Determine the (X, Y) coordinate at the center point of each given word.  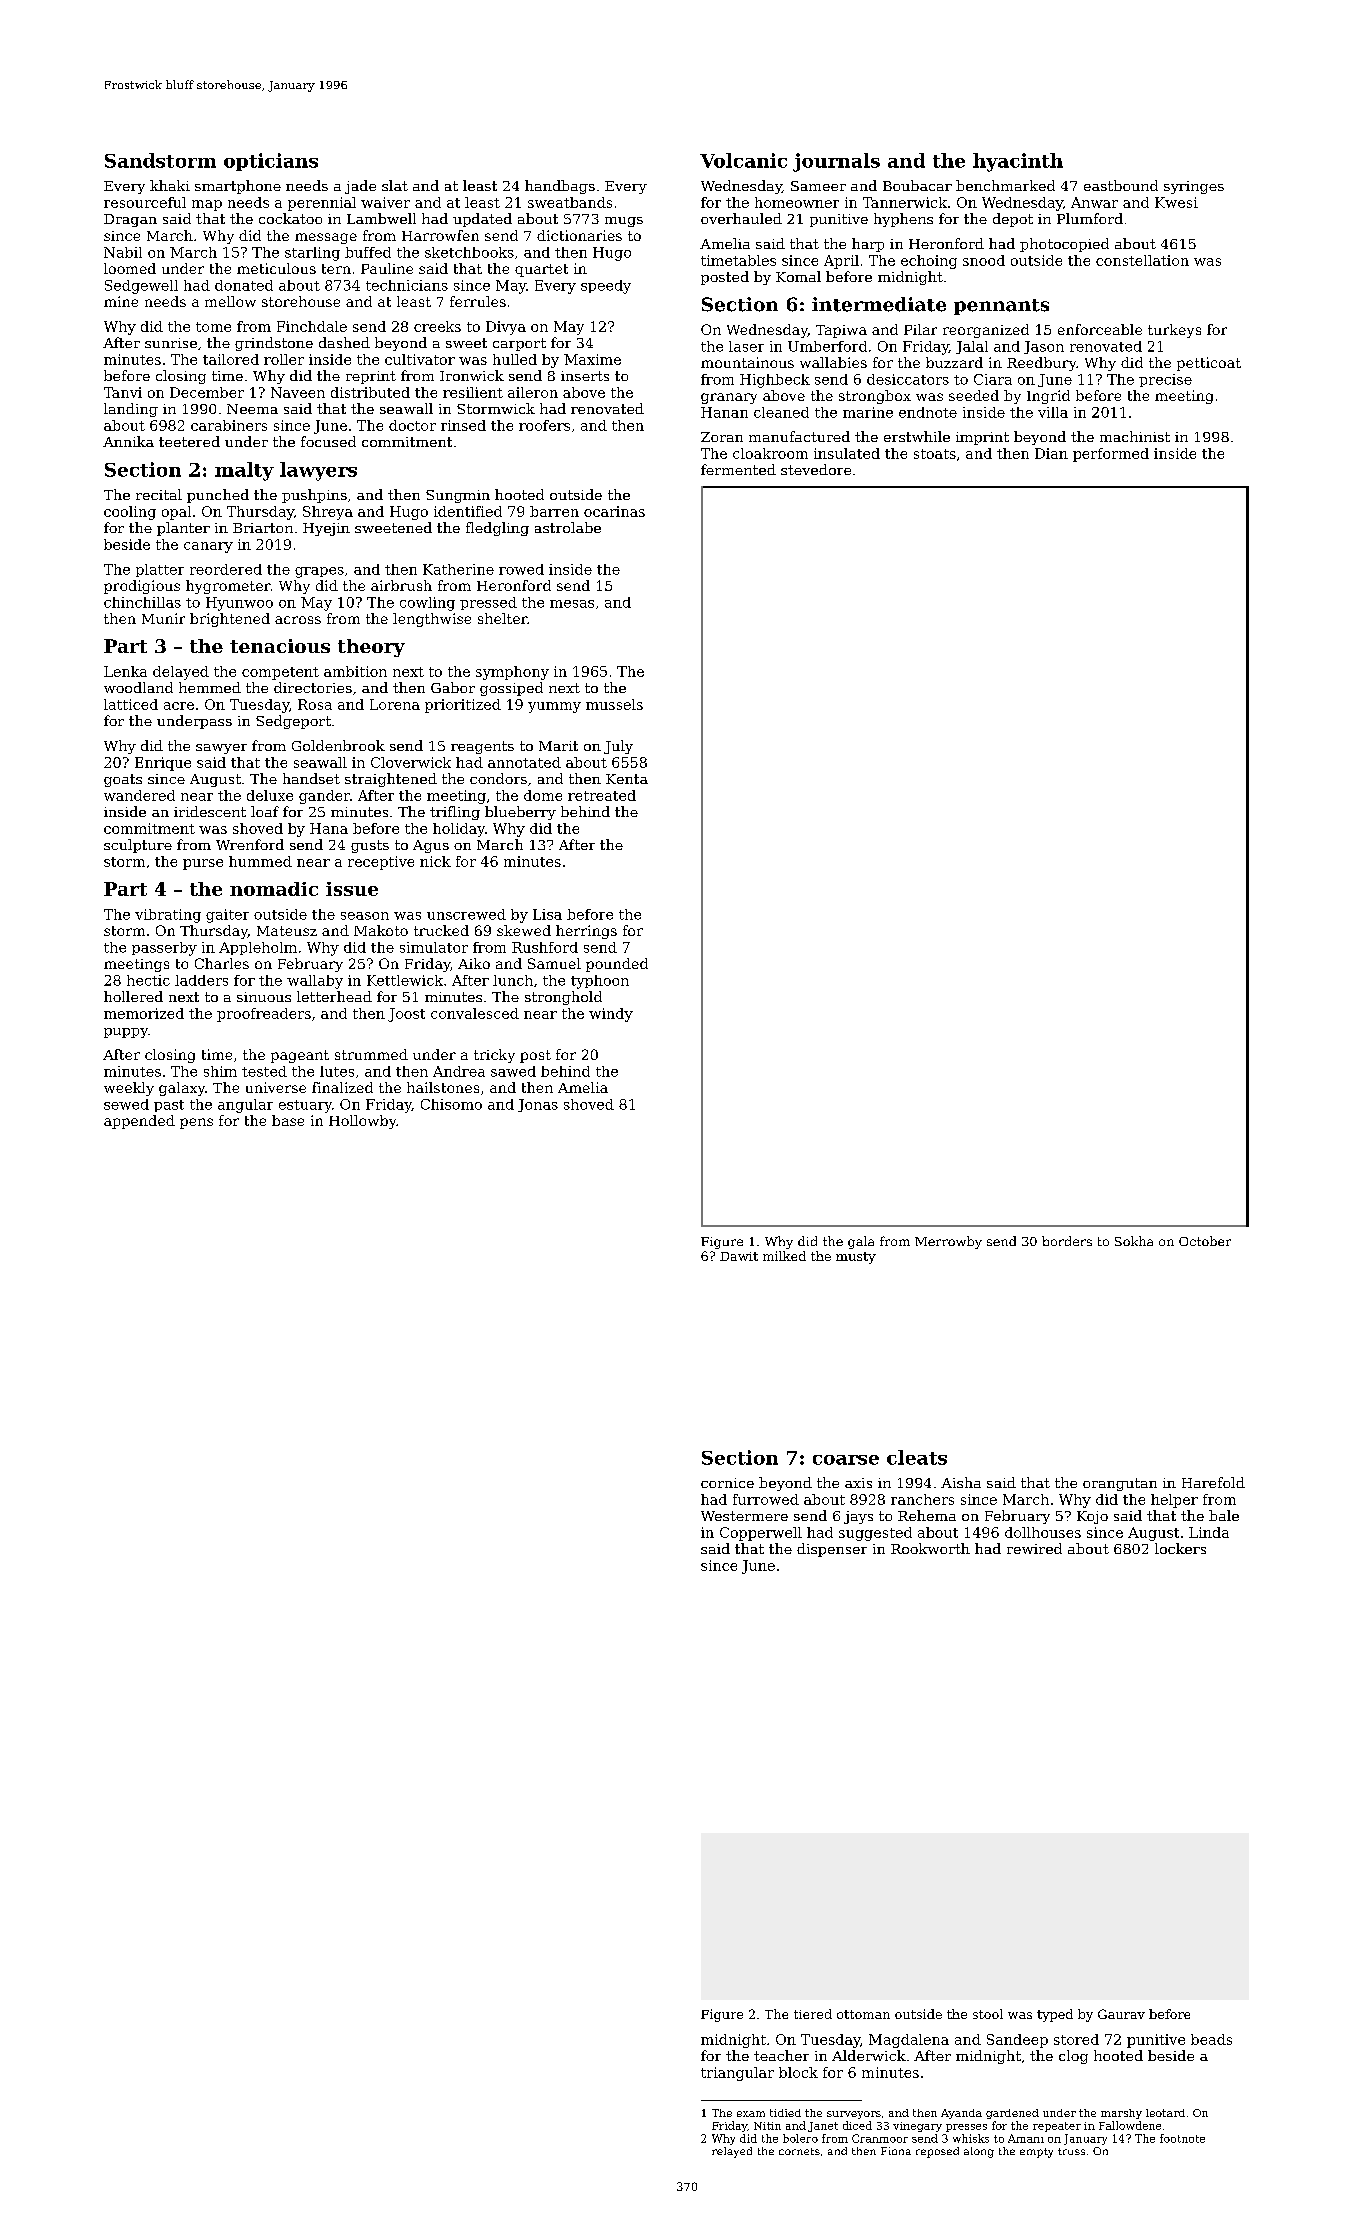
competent (280, 673)
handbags (560, 187)
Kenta (627, 779)
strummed (371, 1054)
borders (1067, 1241)
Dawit (739, 1256)
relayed (732, 2152)
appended (139, 1122)
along (979, 2152)
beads (1211, 2039)
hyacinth (1018, 162)
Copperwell (761, 1534)
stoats (935, 454)
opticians (271, 162)
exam (751, 2114)
